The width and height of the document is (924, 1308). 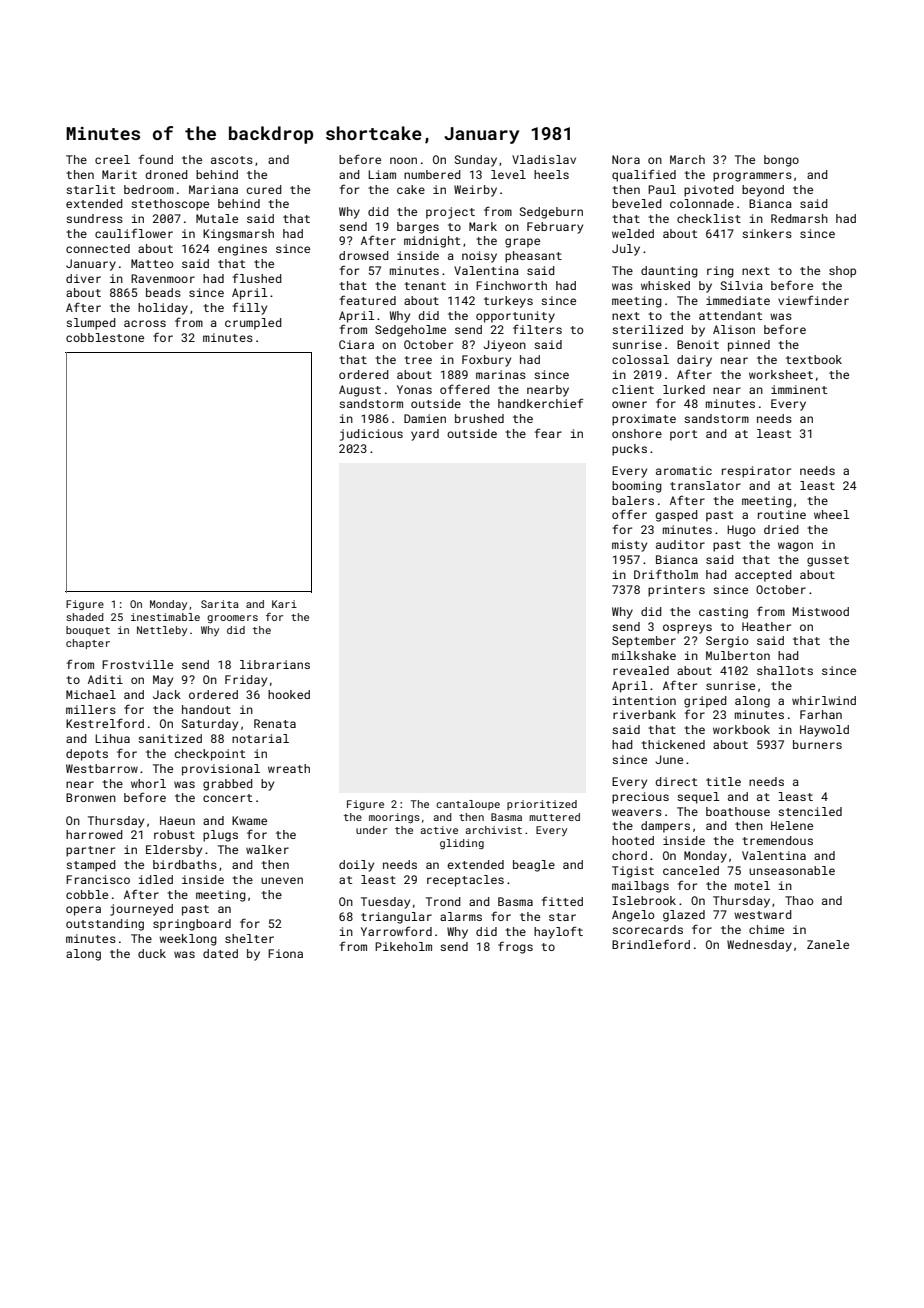 What do you see at coordinates (542, 805) in the document?
I see `prioritized` at bounding box center [542, 805].
